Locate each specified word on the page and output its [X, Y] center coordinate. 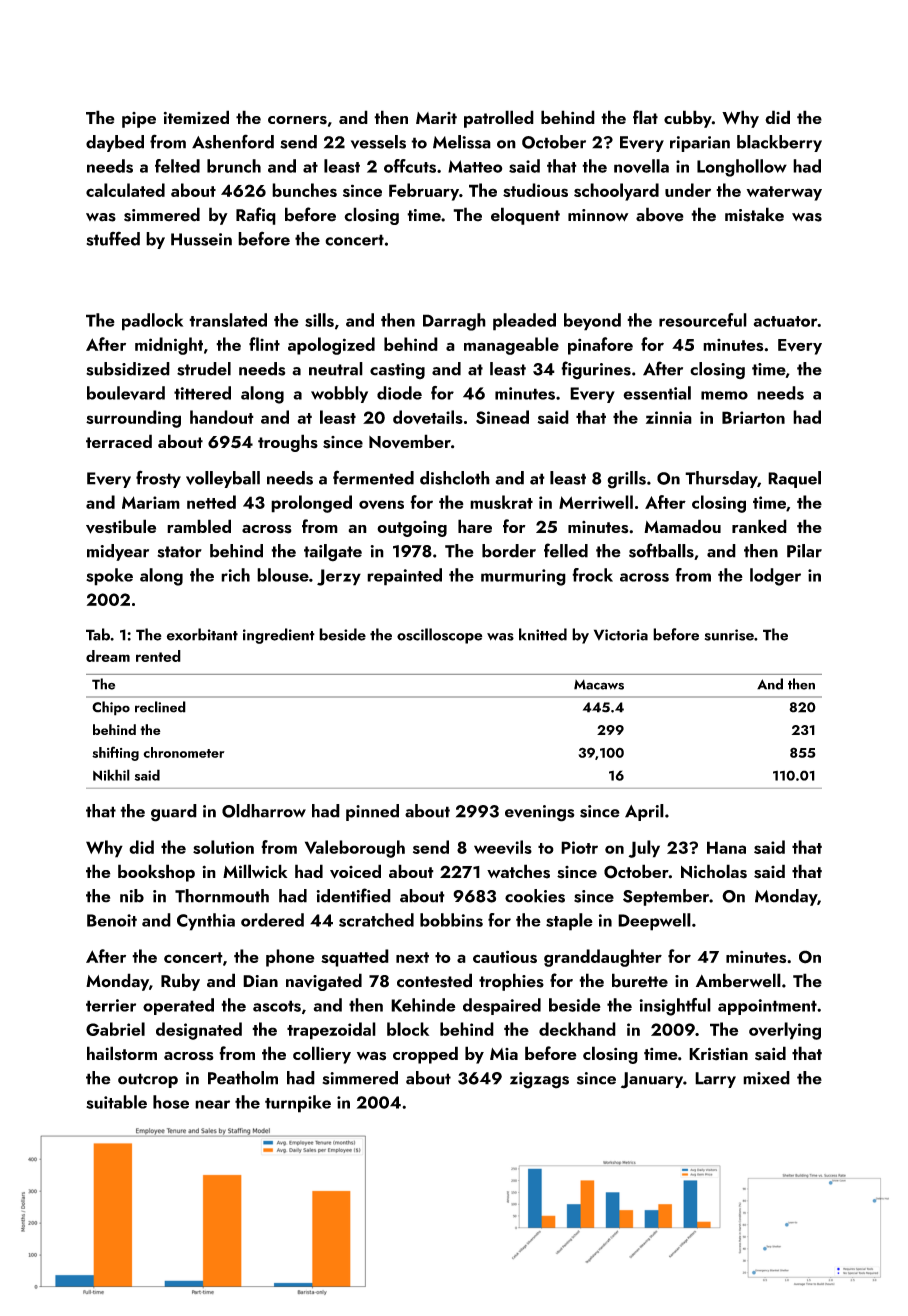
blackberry [779, 143]
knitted [543, 634]
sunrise [729, 635]
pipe [139, 120]
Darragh [454, 322]
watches [518, 871]
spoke [109, 577]
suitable [116, 1102]
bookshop [156, 873]
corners [297, 120]
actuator [785, 321]
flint [264, 344]
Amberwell [738, 980]
